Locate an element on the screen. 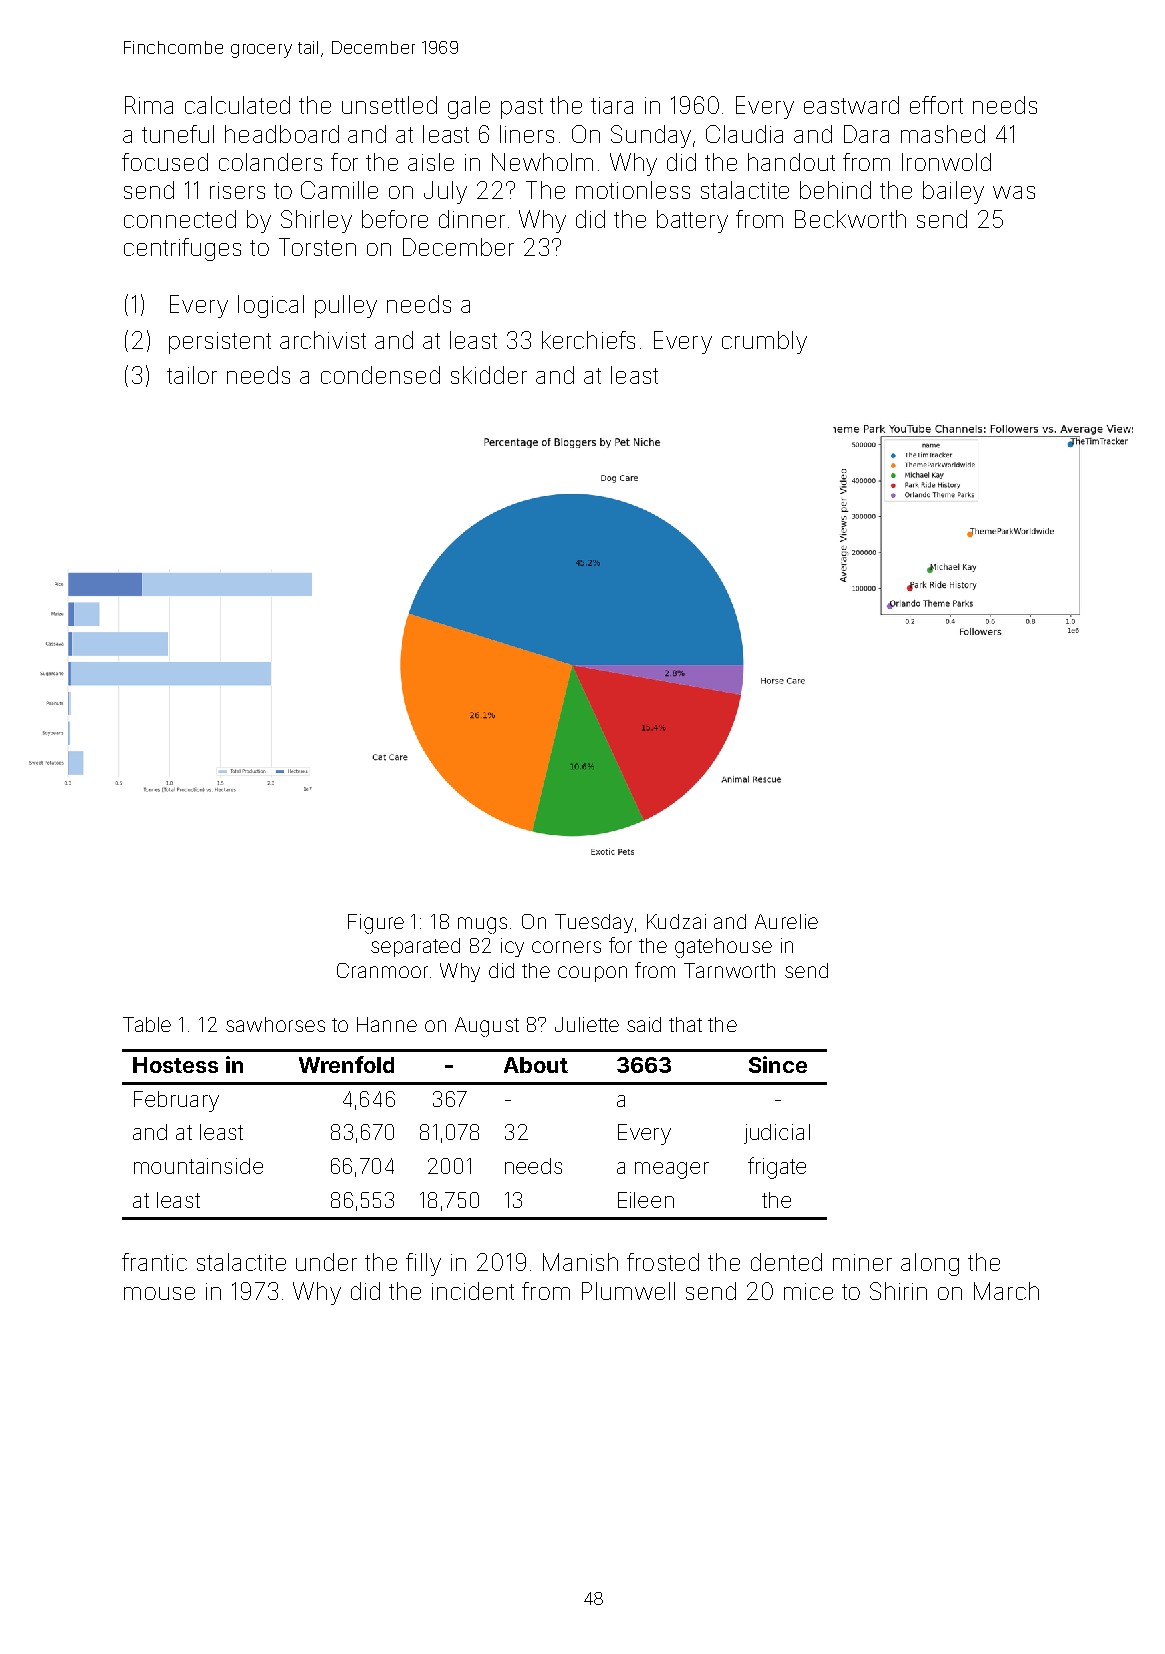  separated is located at coordinates (415, 947).
